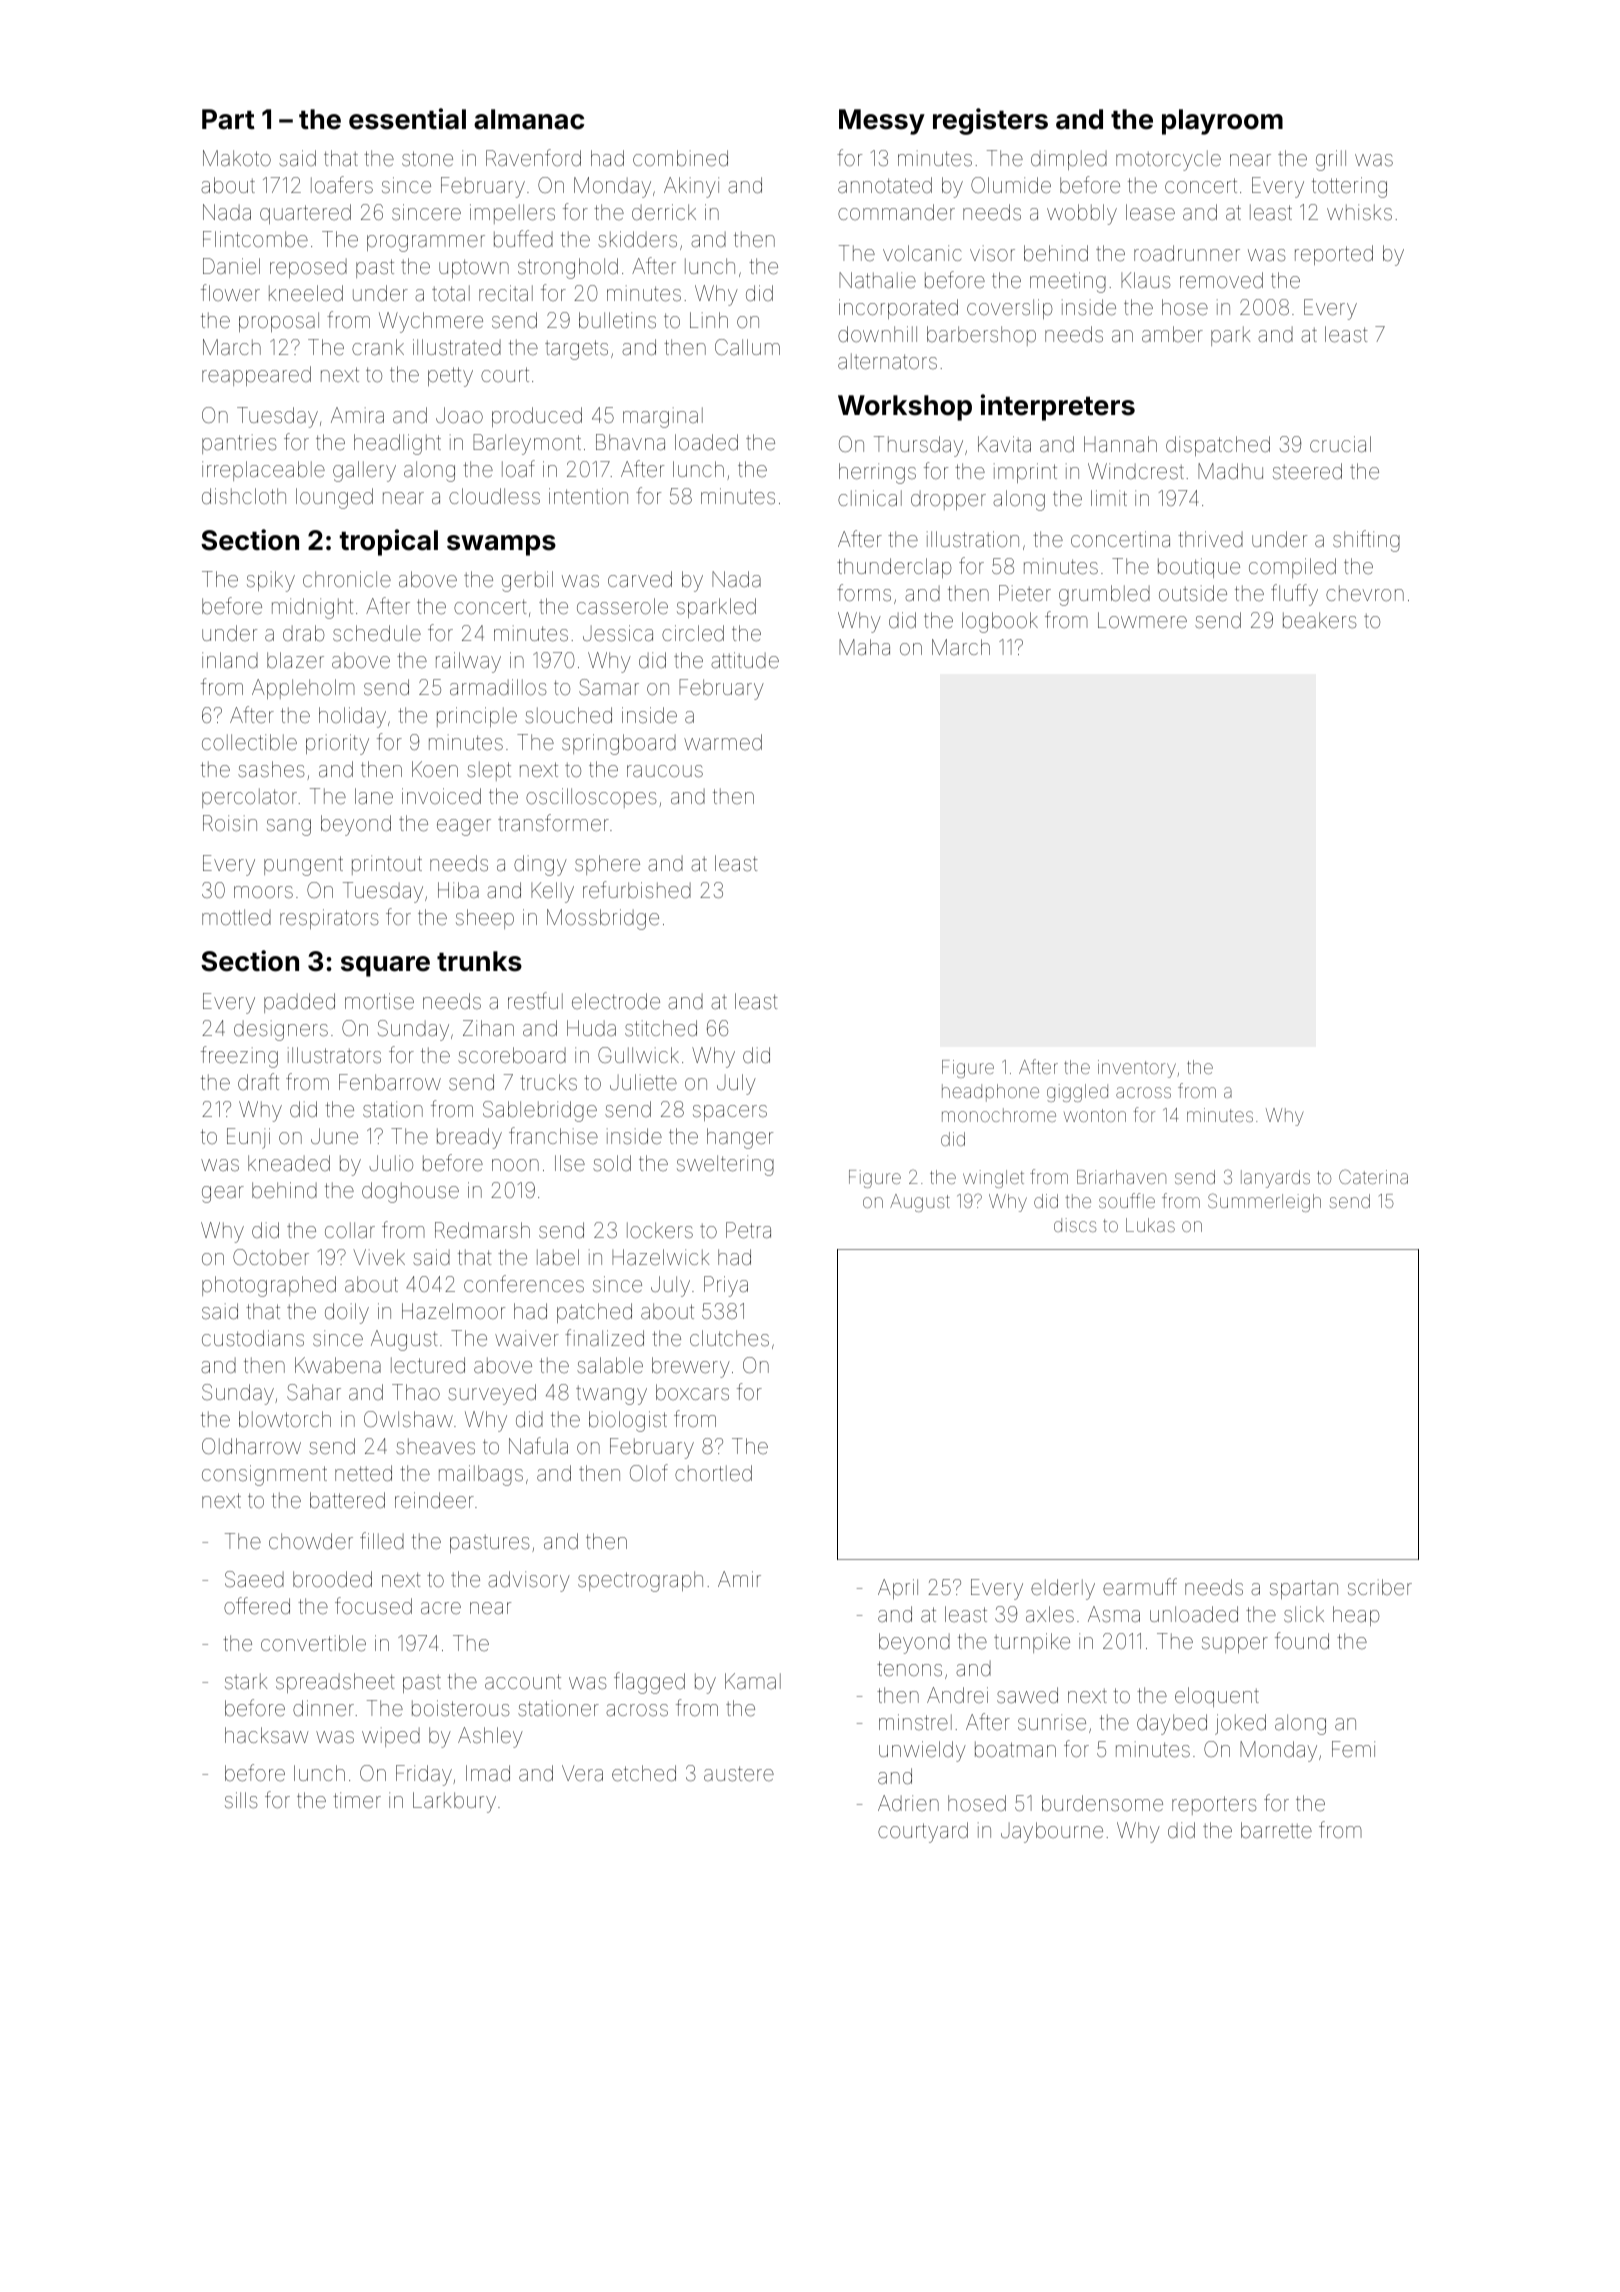 The width and height of the image is (1620, 2292). Describe the element at coordinates (864, 593) in the image. I see `forms` at that location.
